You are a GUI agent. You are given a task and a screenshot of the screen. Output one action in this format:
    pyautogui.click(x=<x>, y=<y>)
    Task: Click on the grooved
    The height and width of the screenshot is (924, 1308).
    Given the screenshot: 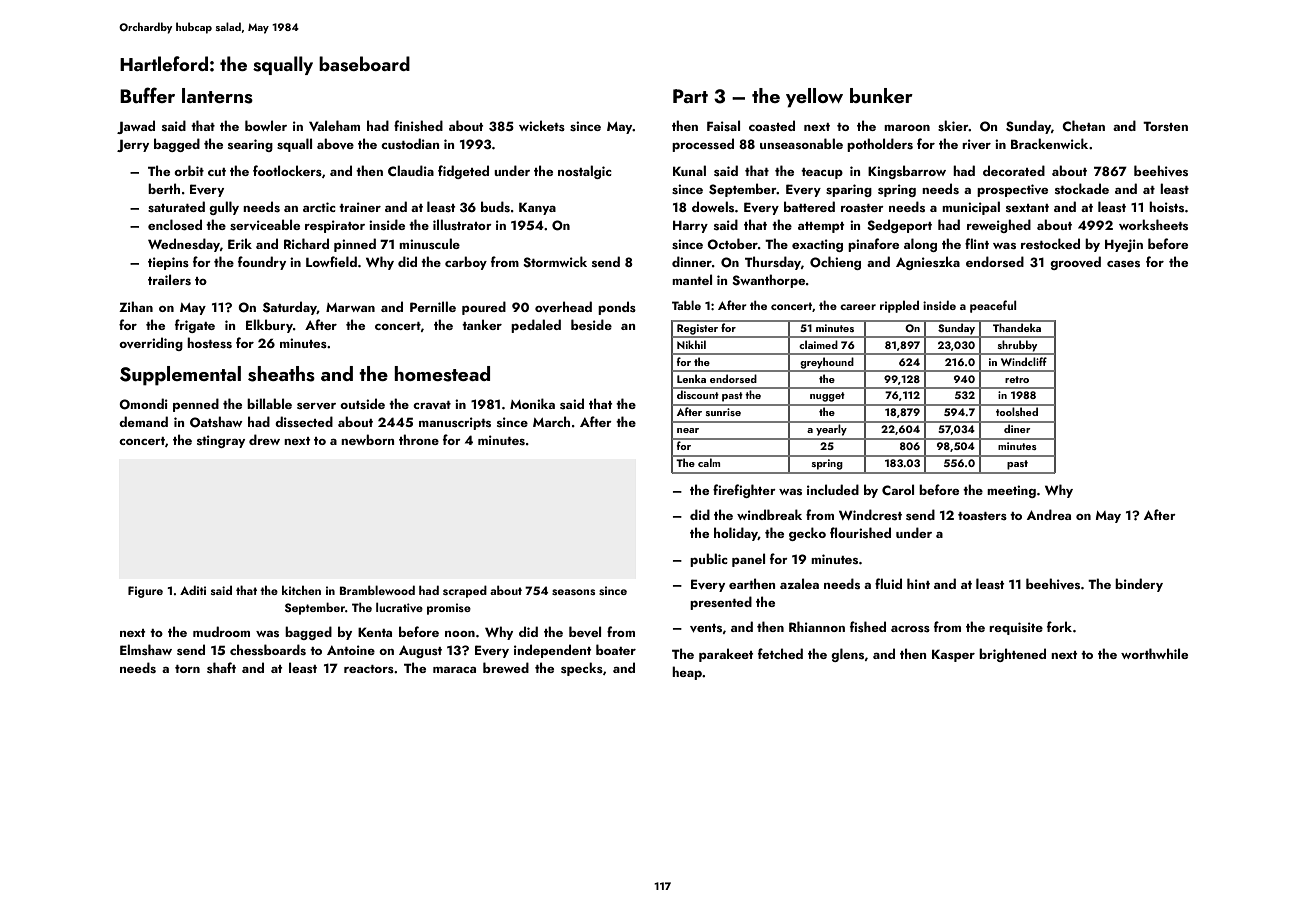 What is the action you would take?
    pyautogui.click(x=1075, y=263)
